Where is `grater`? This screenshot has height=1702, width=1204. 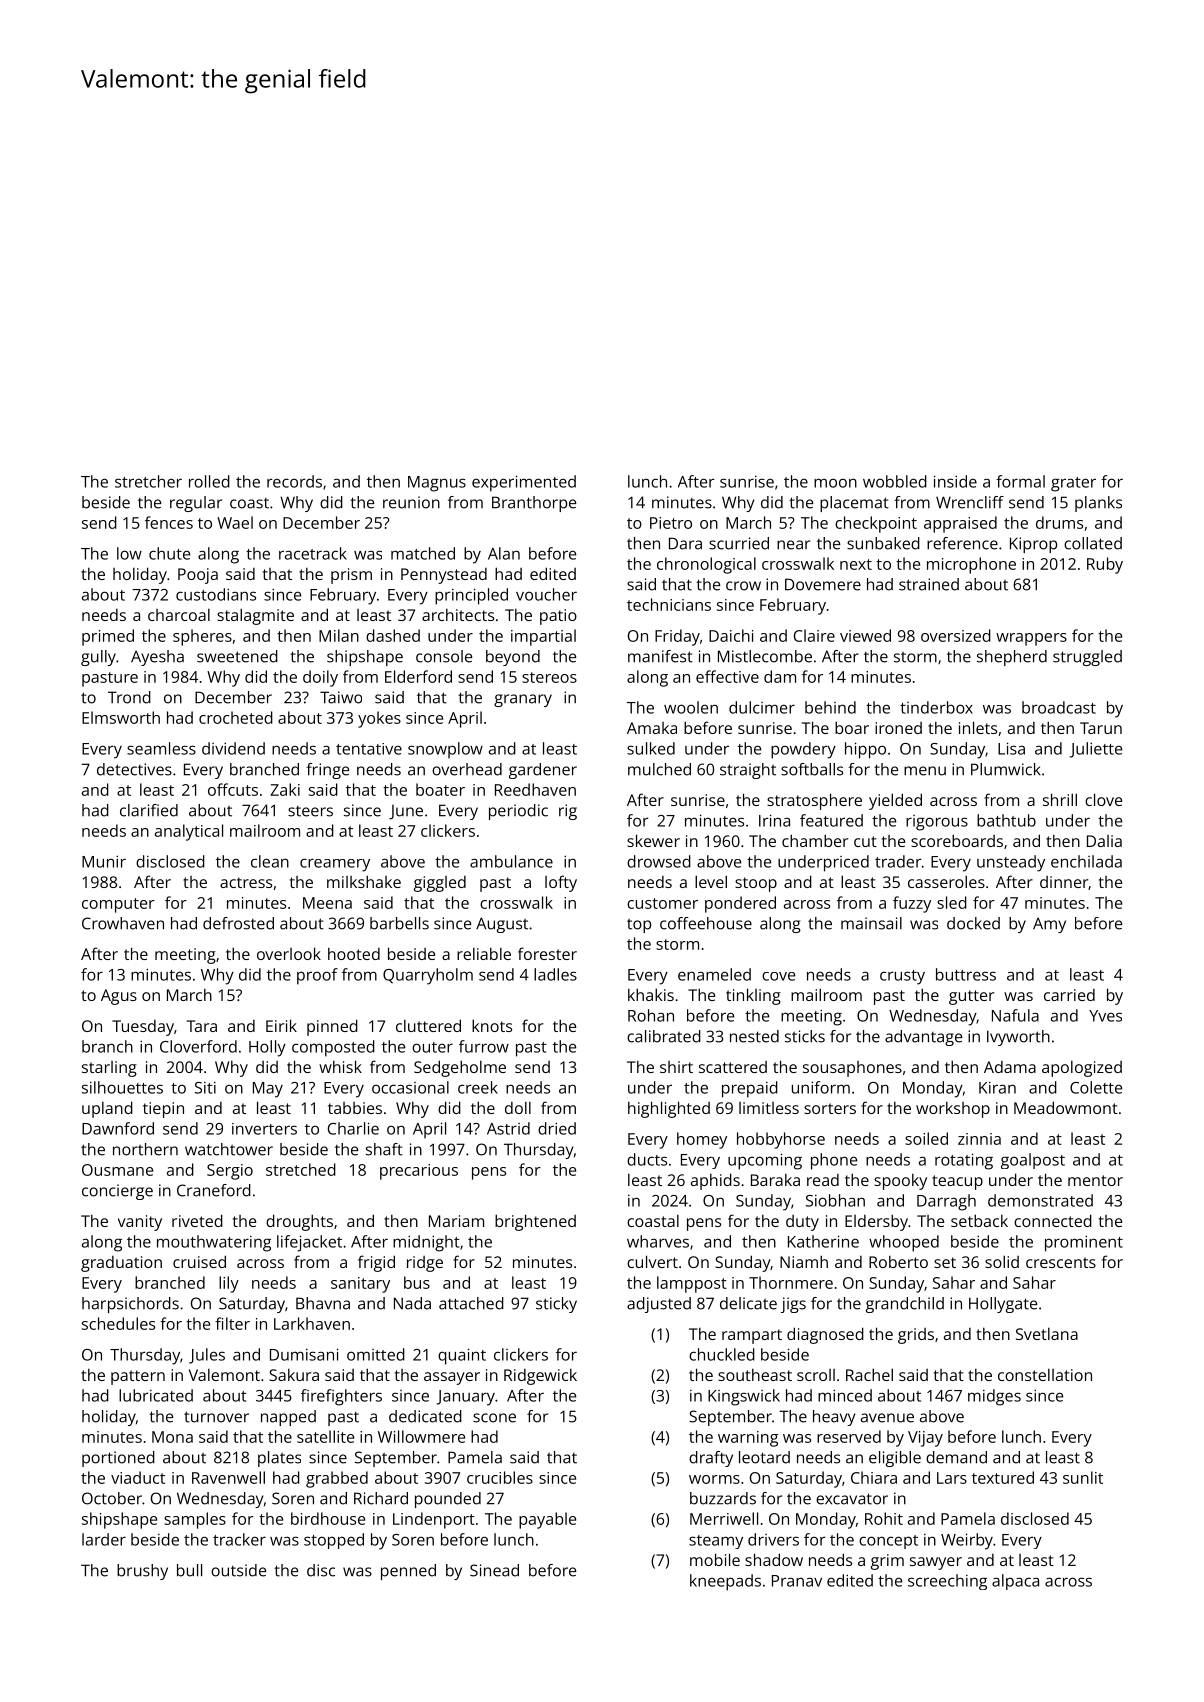
grater is located at coordinates (1073, 484).
